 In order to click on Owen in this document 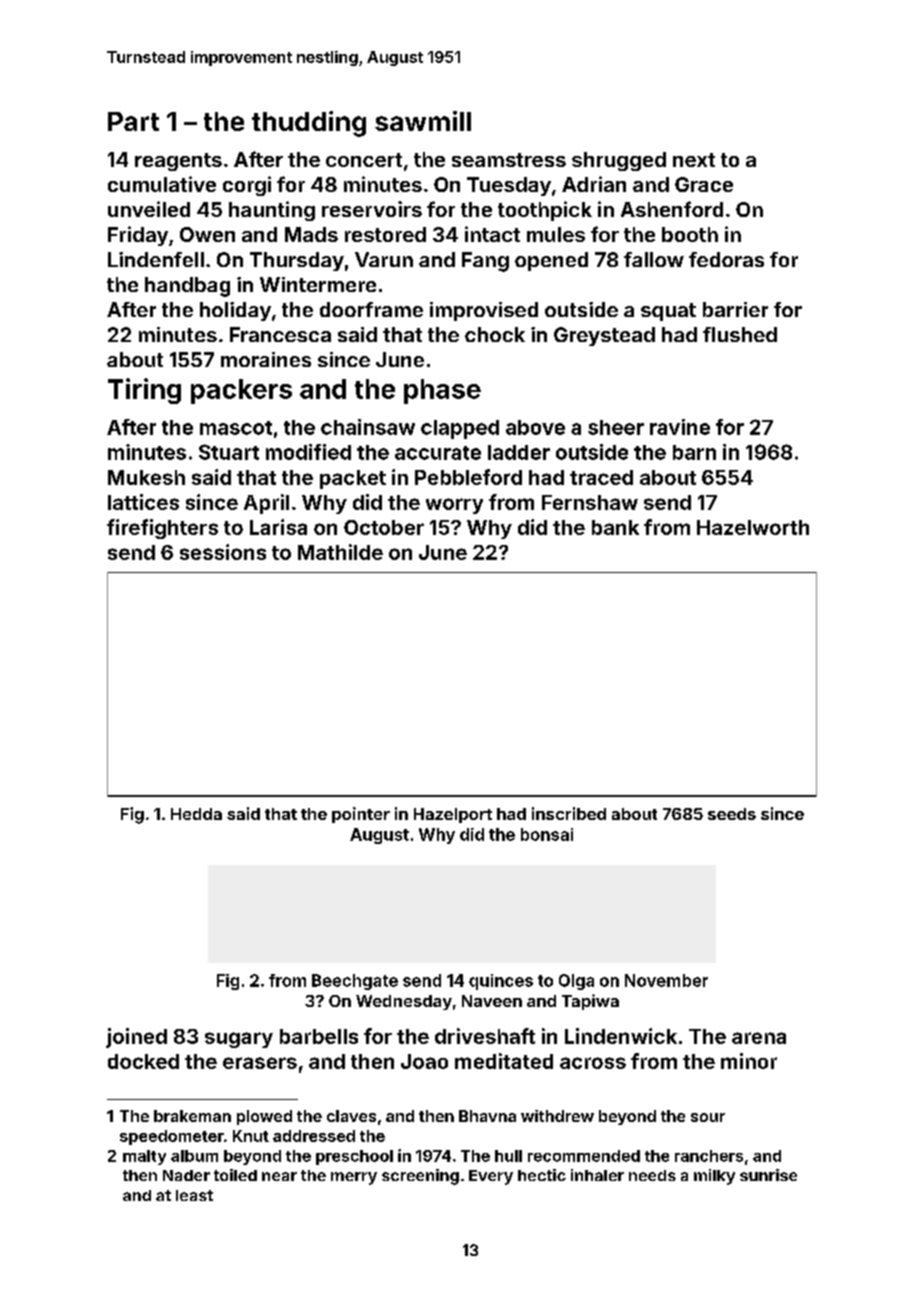, I will do `click(207, 234)`.
